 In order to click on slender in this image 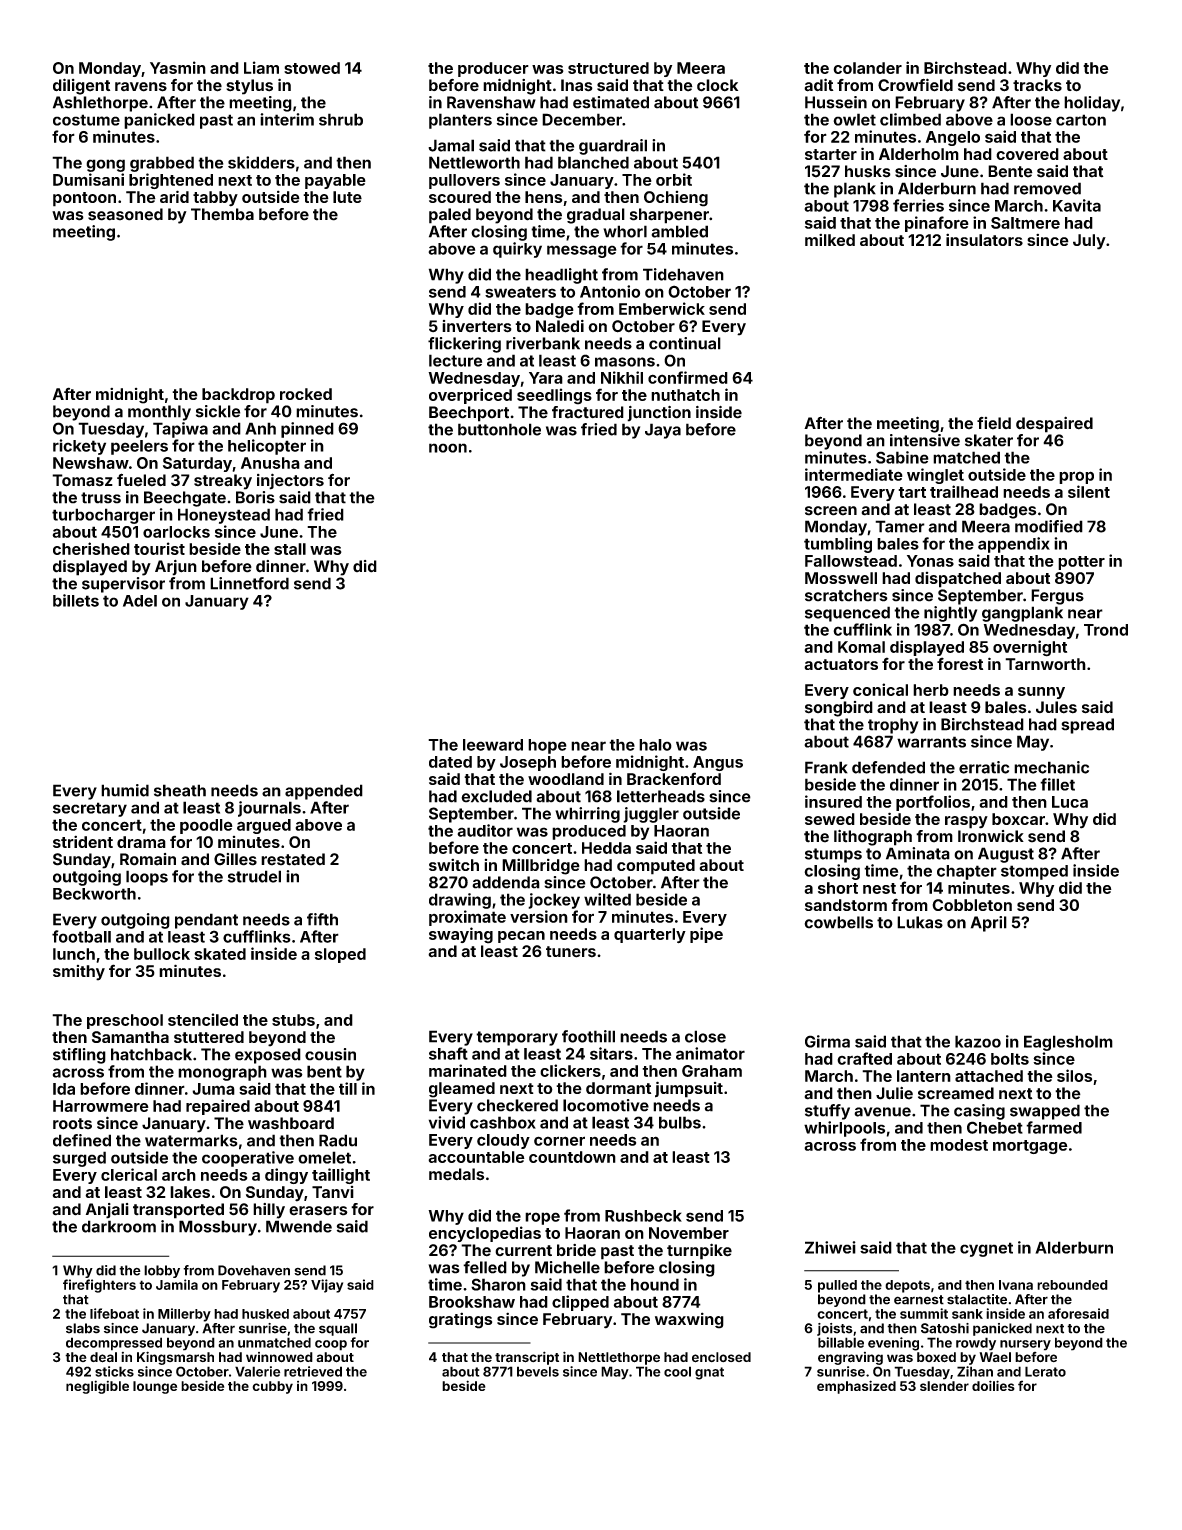, I will do `click(944, 1386)`.
